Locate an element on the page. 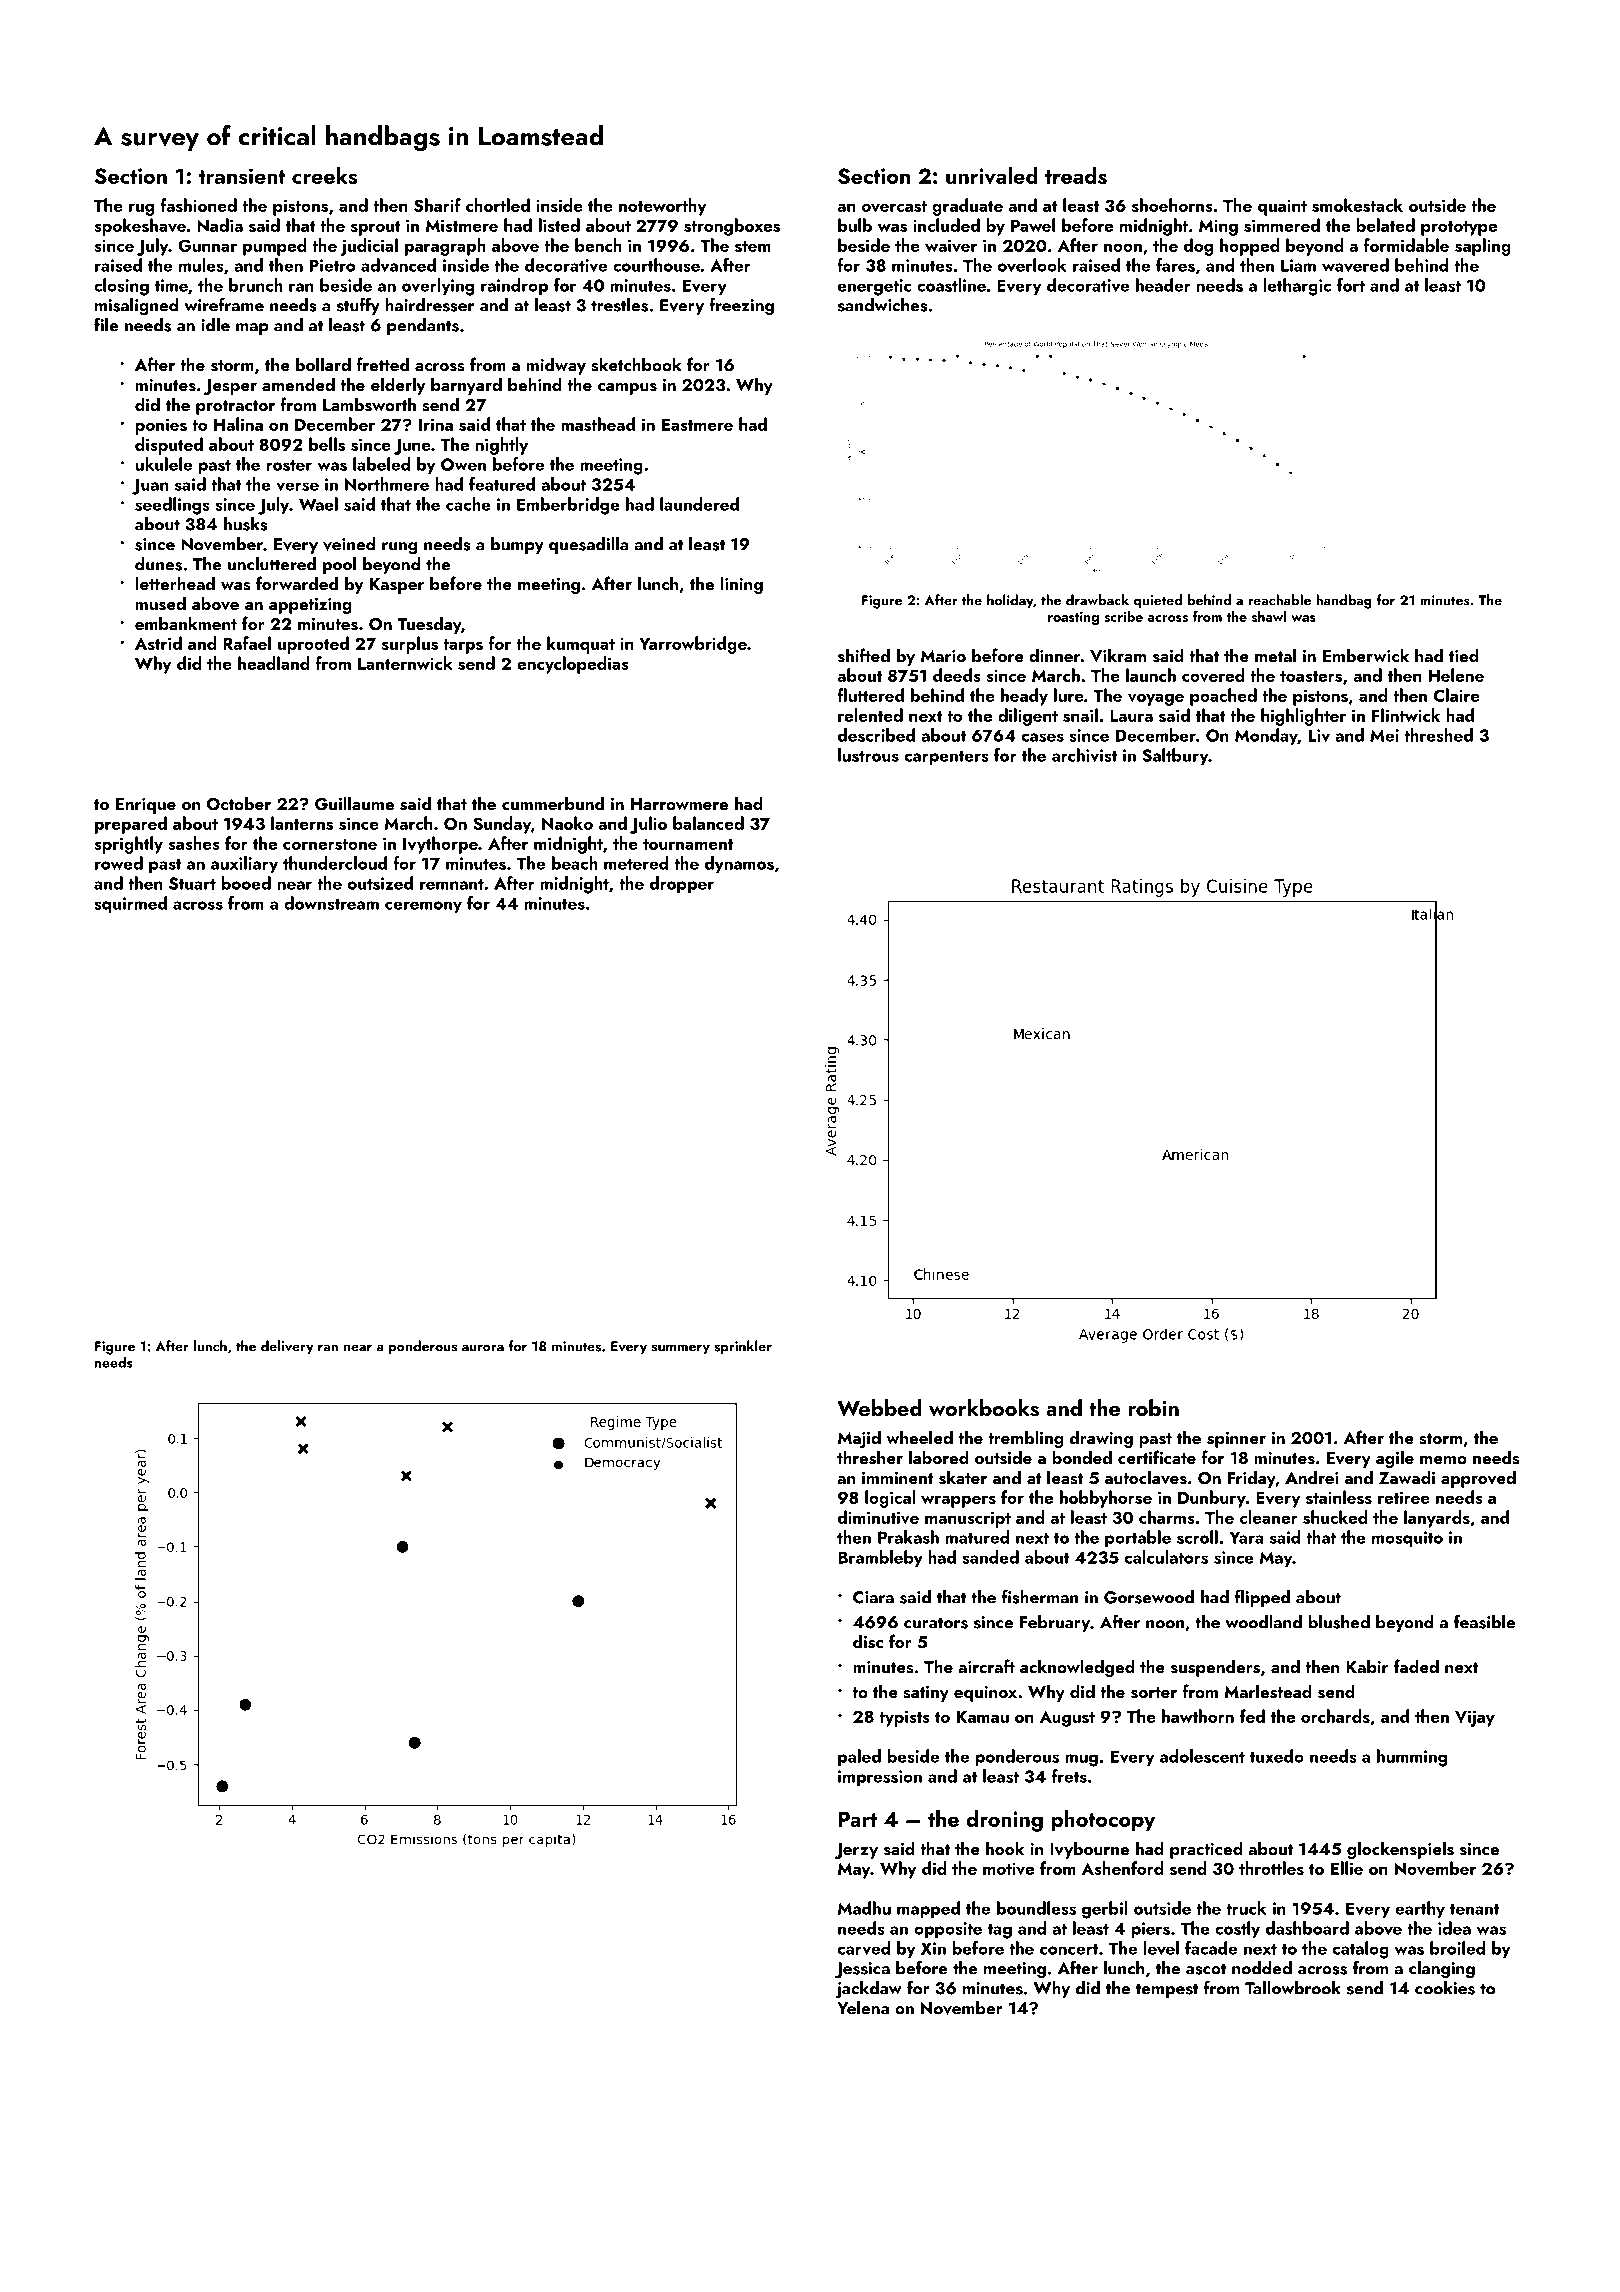  Yarrowbridge is located at coordinates (693, 645).
